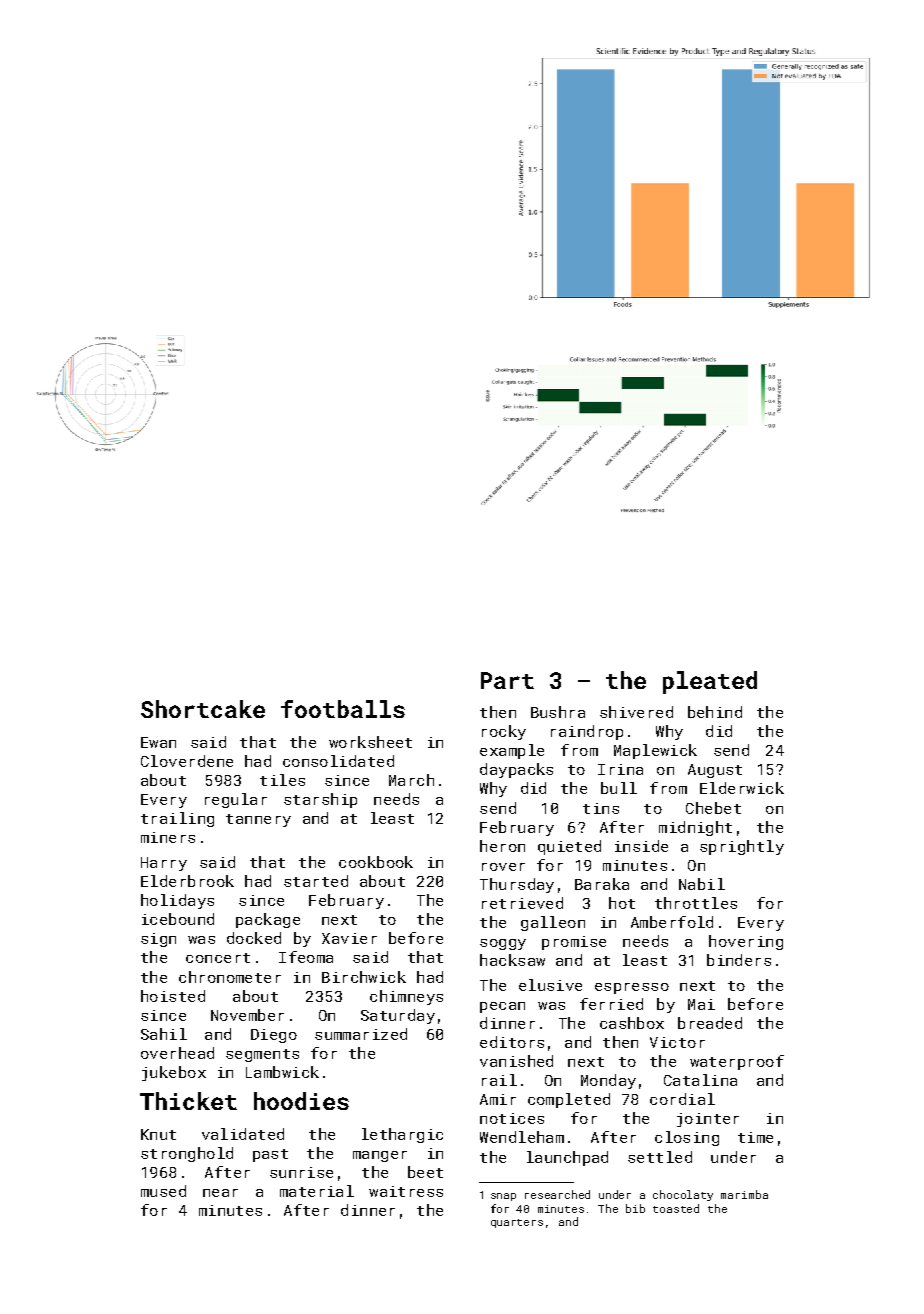 The image size is (924, 1314). Describe the element at coordinates (569, 847) in the image. I see `quieted` at that location.
